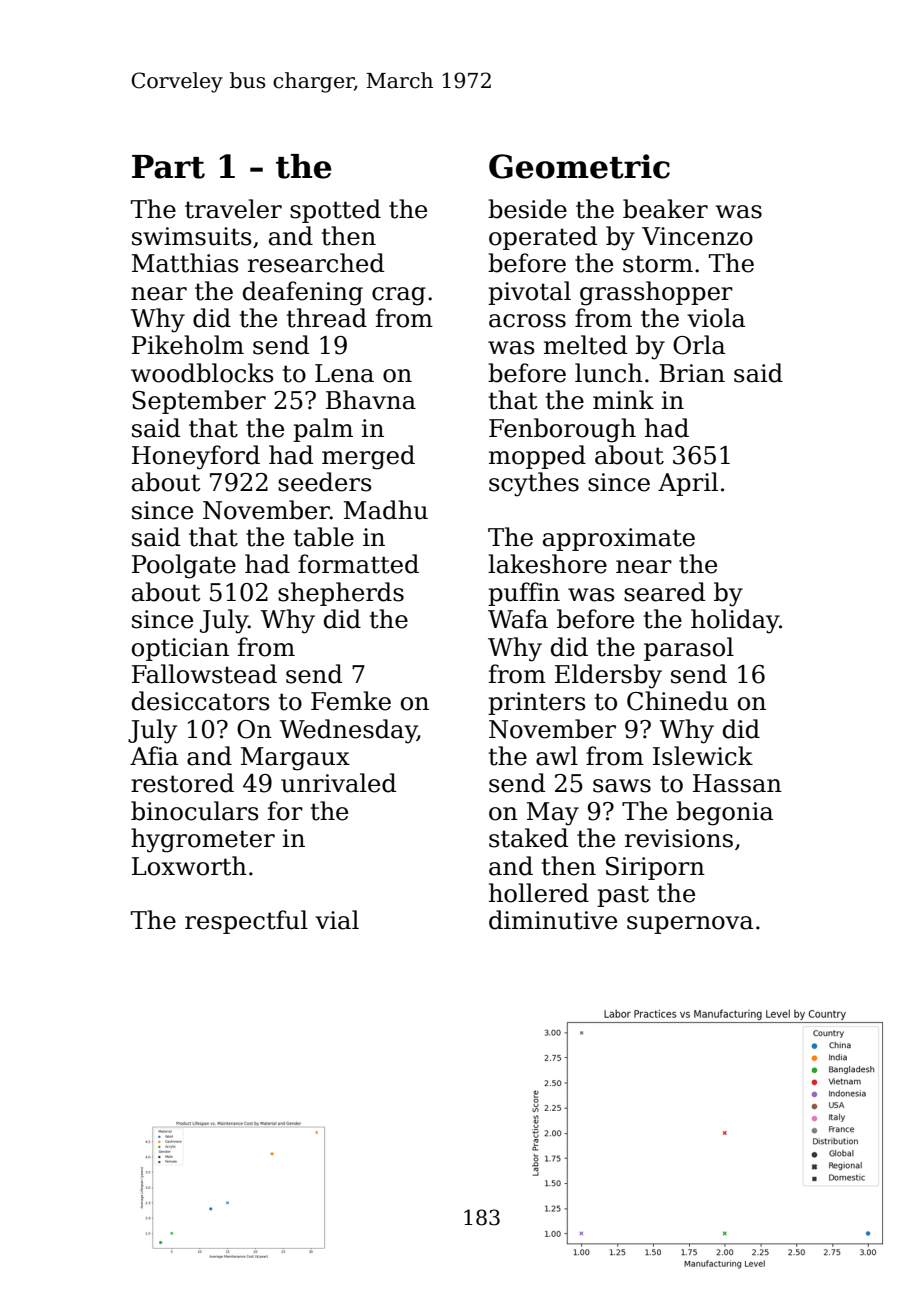 Image resolution: width=924 pixels, height=1311 pixels. Describe the element at coordinates (335, 211) in the screenshot. I see `spotted` at that location.
